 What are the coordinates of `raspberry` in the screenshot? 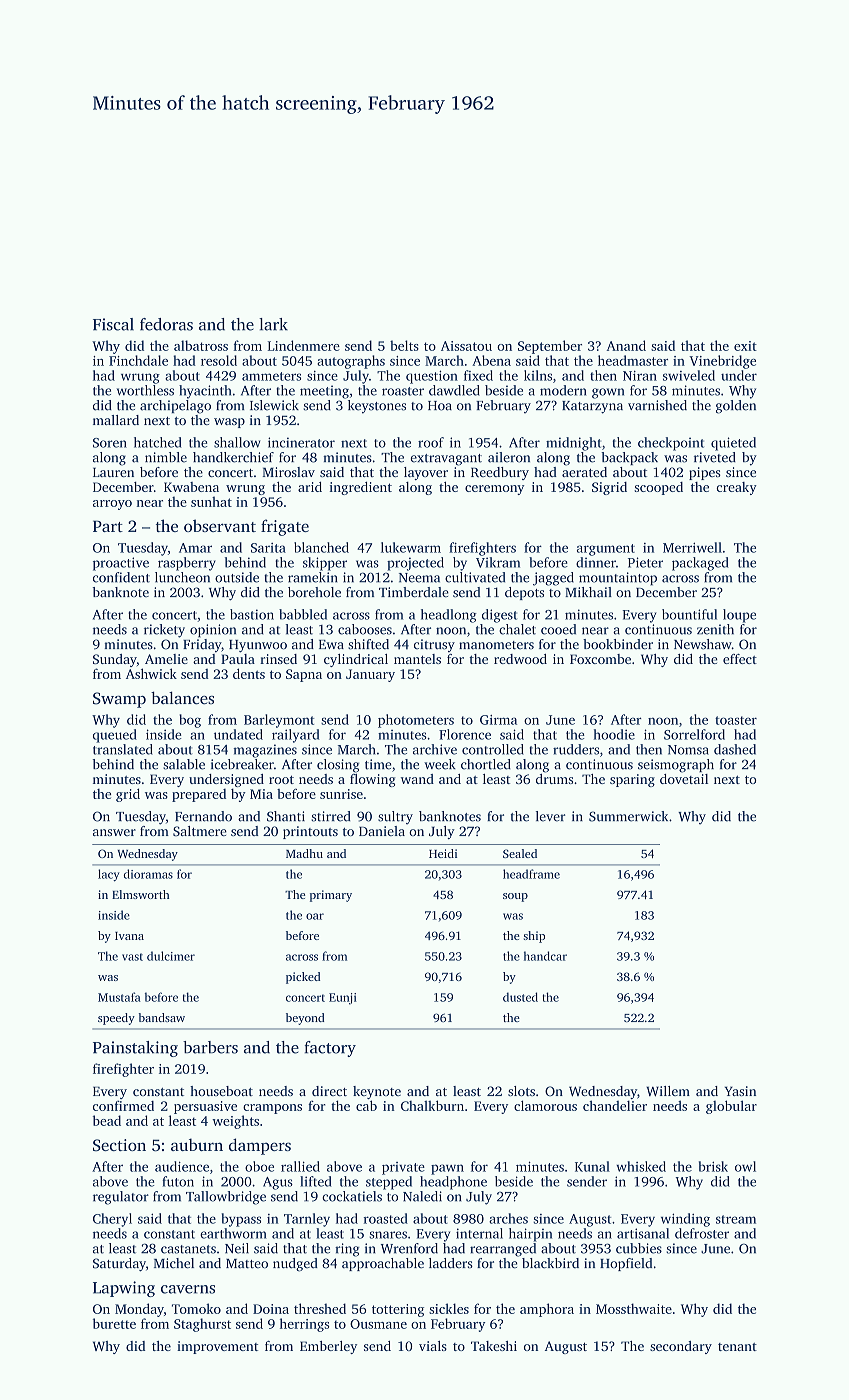 It's located at (187, 564).
